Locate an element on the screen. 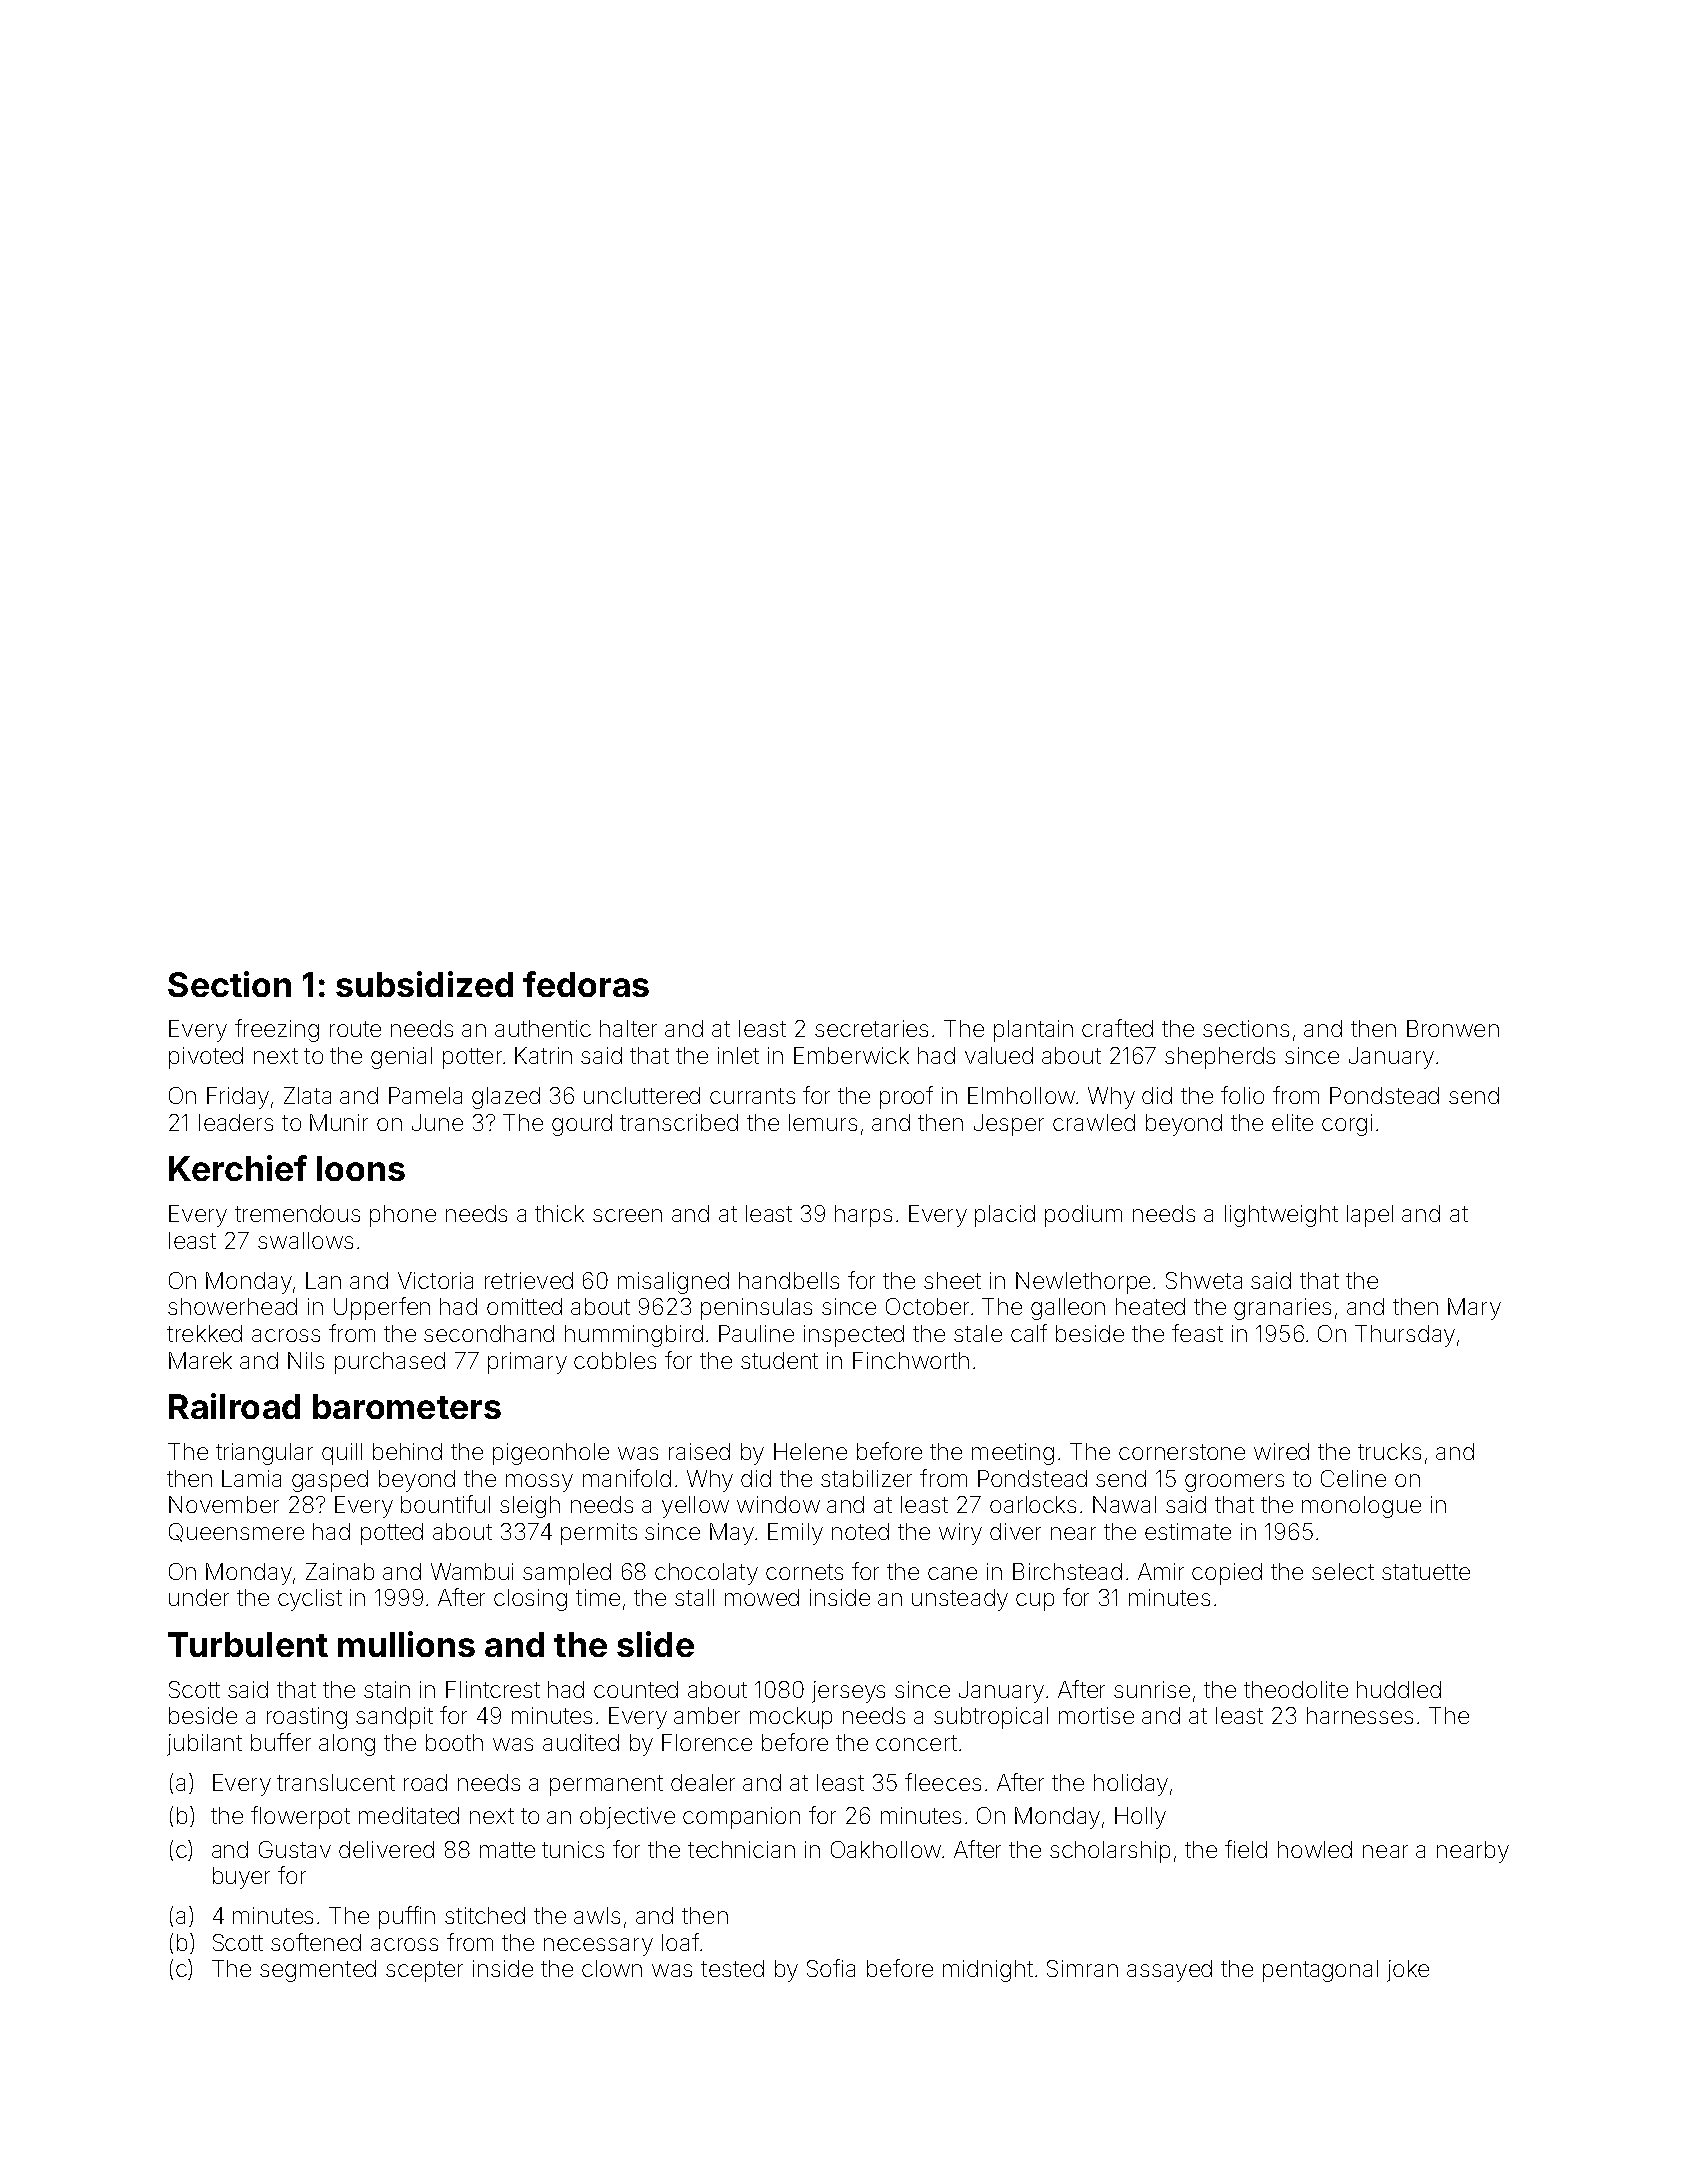 The width and height of the screenshot is (1683, 2178). under is located at coordinates (199, 1597).
